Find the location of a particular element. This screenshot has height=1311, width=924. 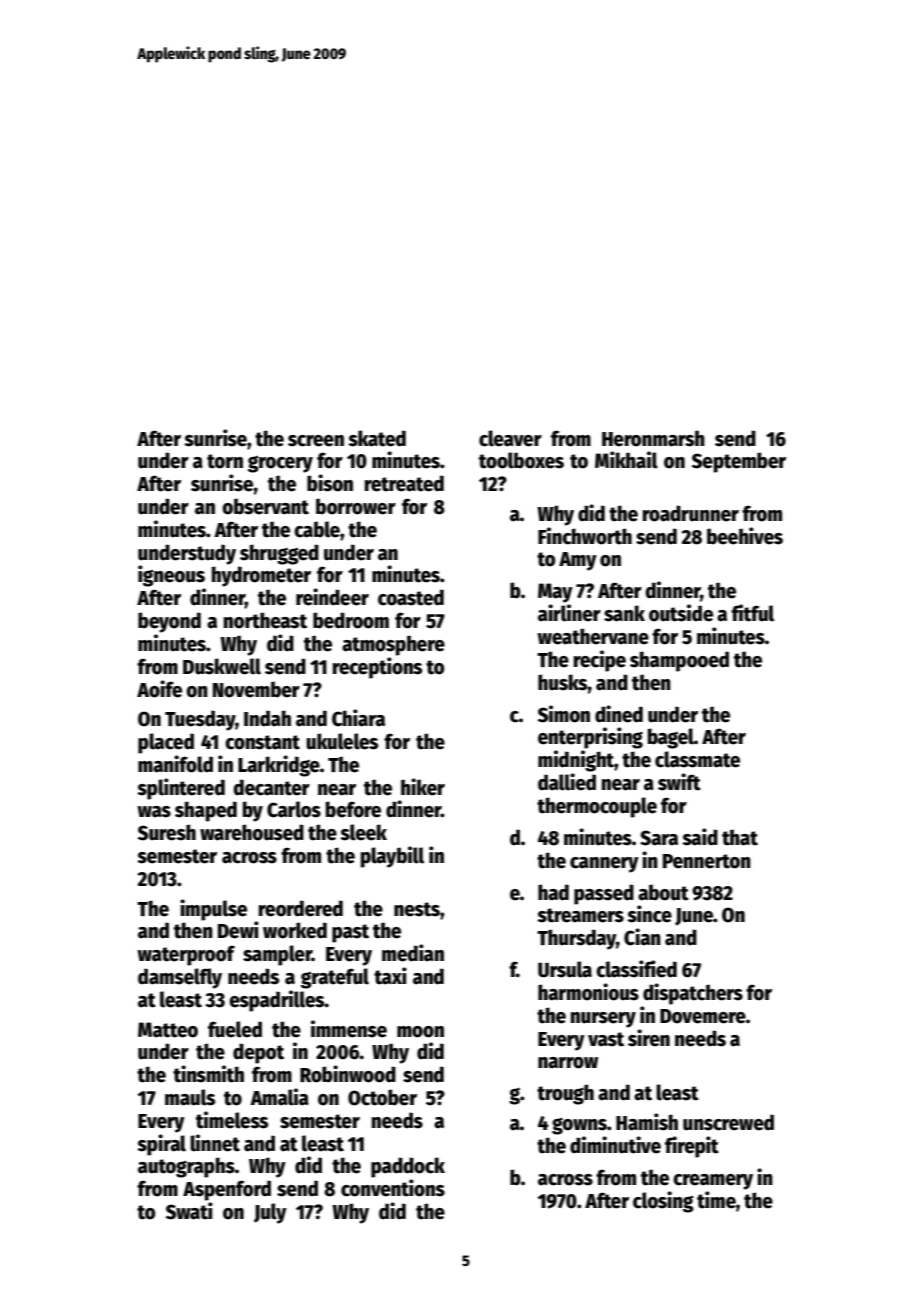

igneous is located at coordinates (171, 576).
